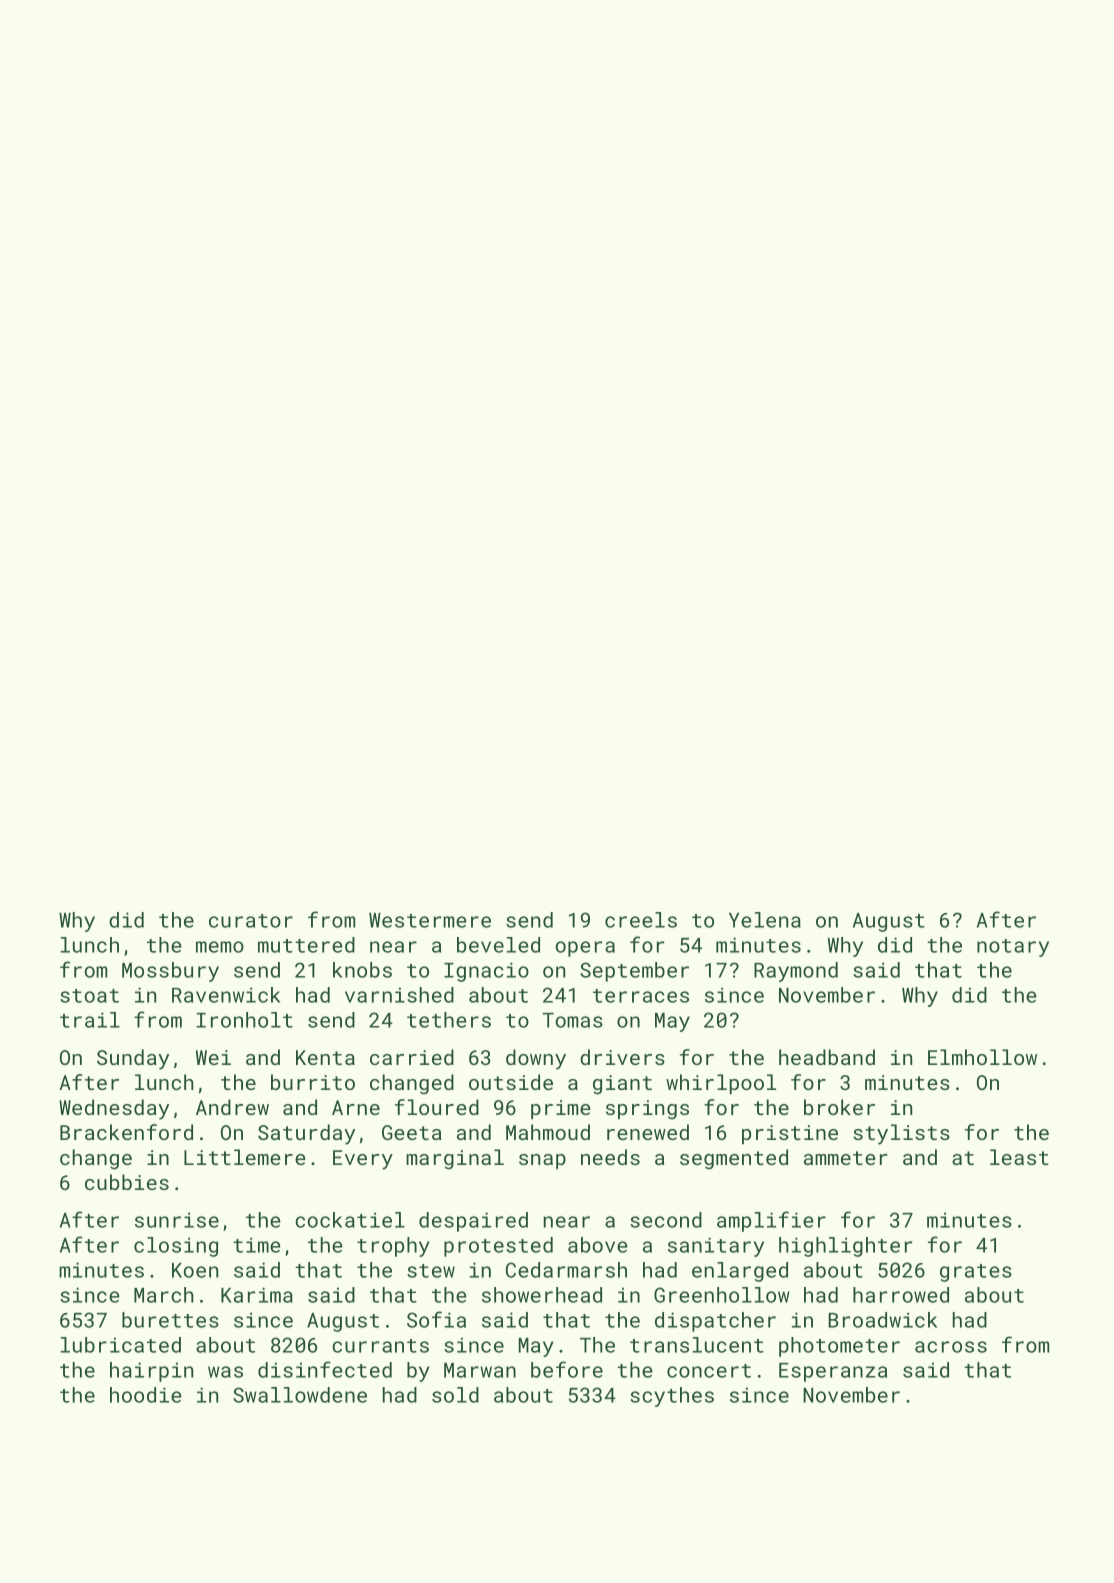  I want to click on Sunday, so click(133, 1059).
